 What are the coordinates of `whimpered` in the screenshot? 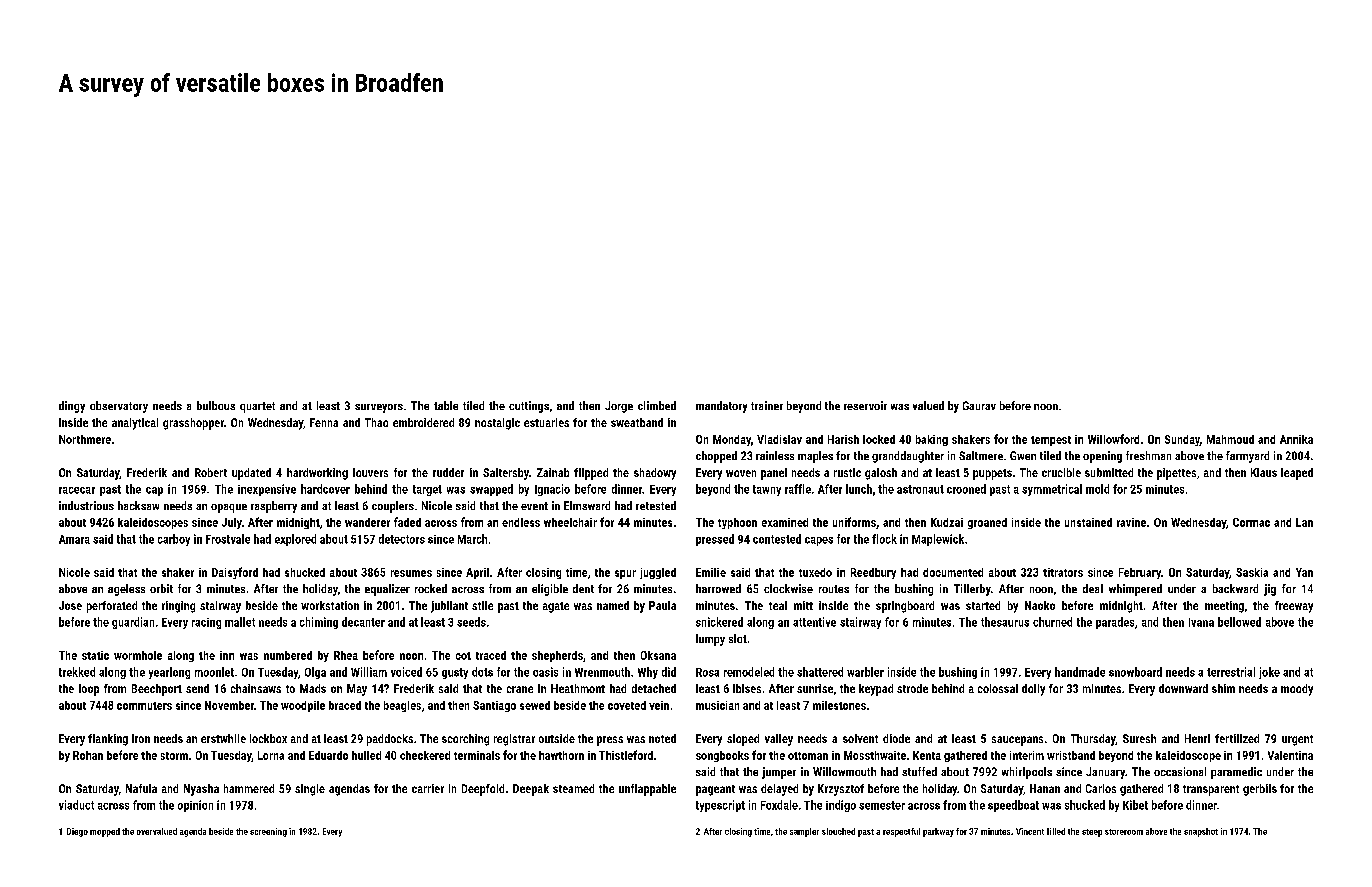 It's located at (1135, 590).
